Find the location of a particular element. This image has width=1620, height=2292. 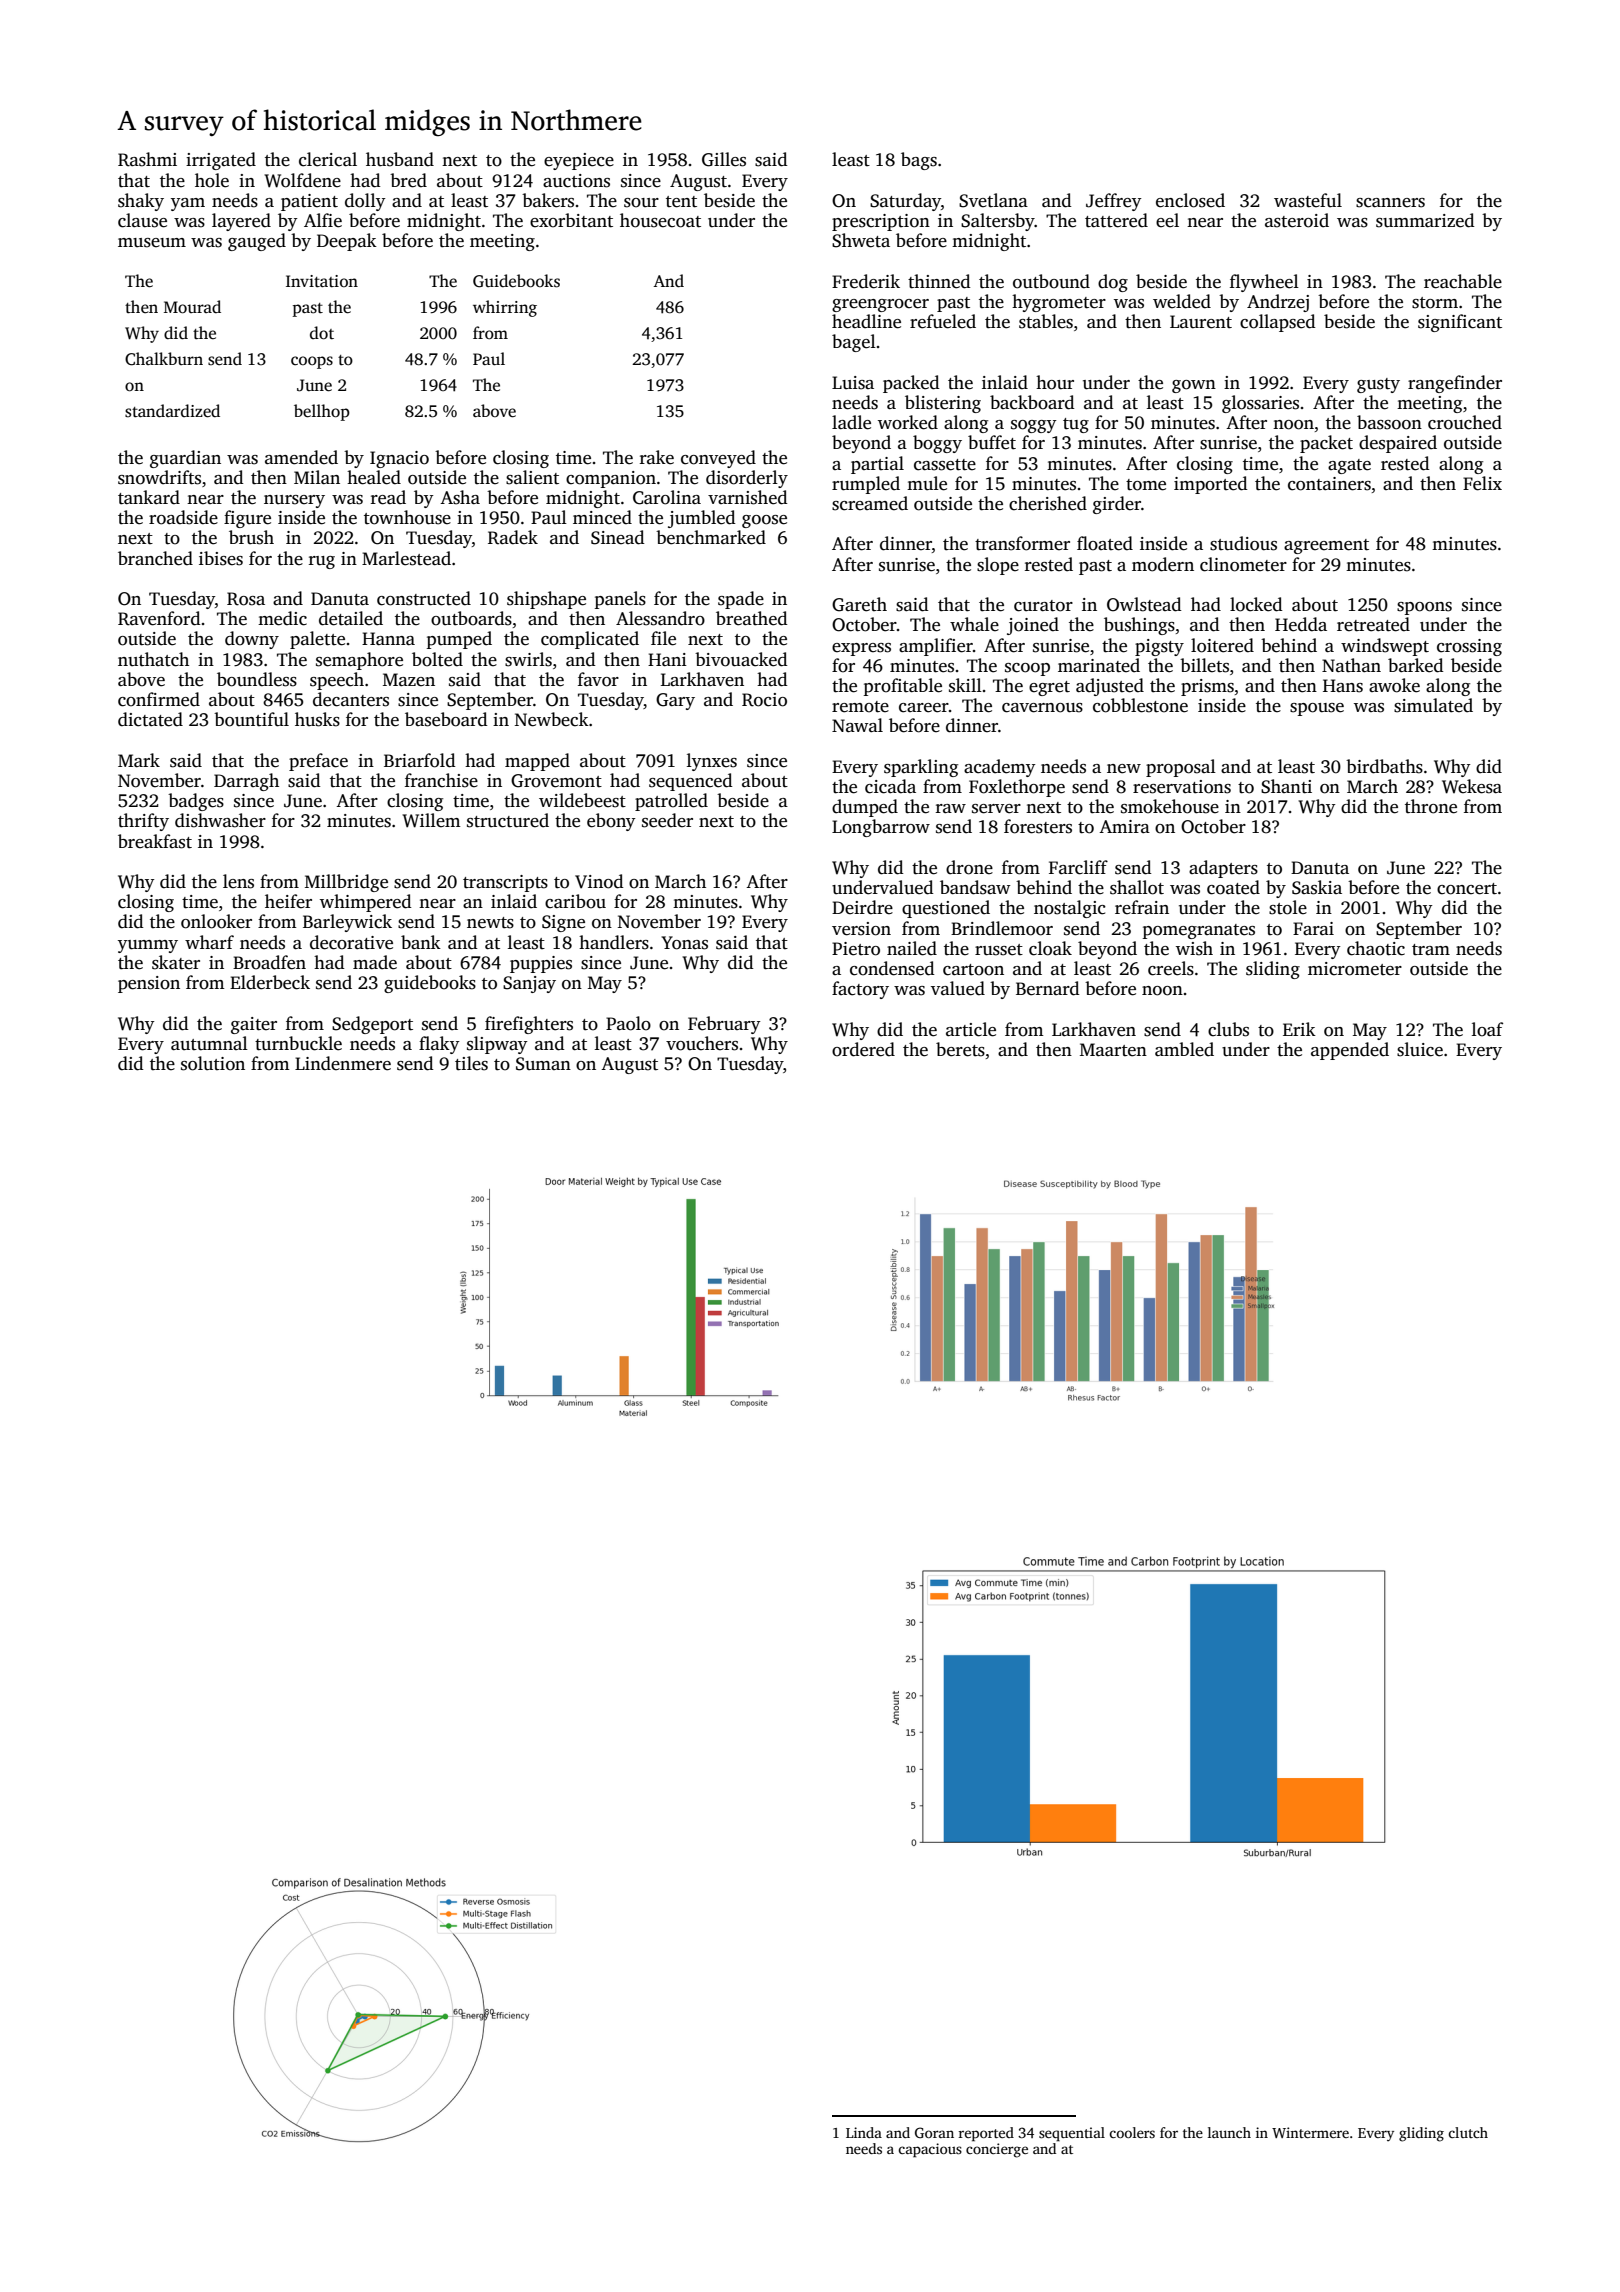

Willem is located at coordinates (431, 820).
